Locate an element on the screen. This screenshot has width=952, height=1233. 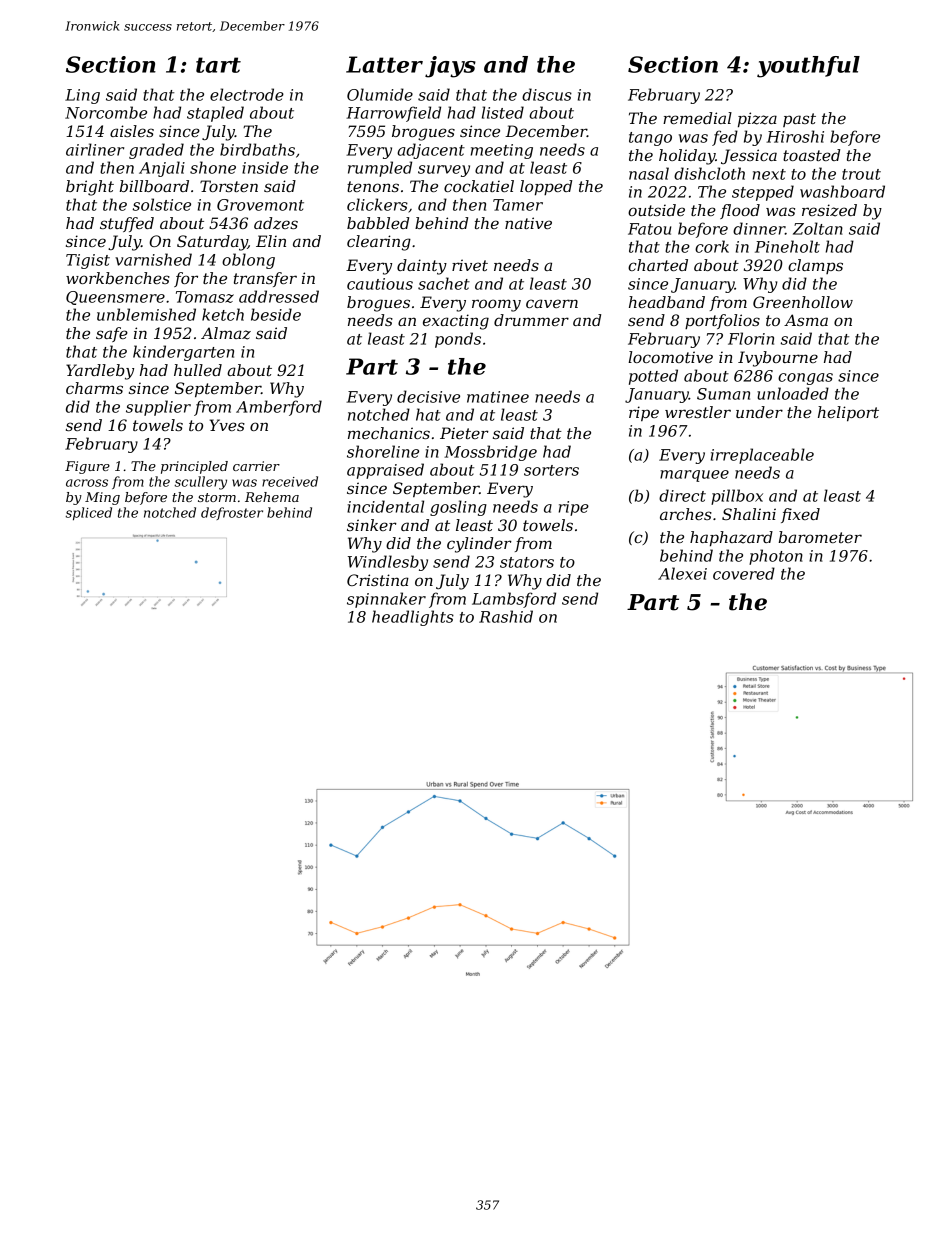
spinnaker is located at coordinates (386, 600).
